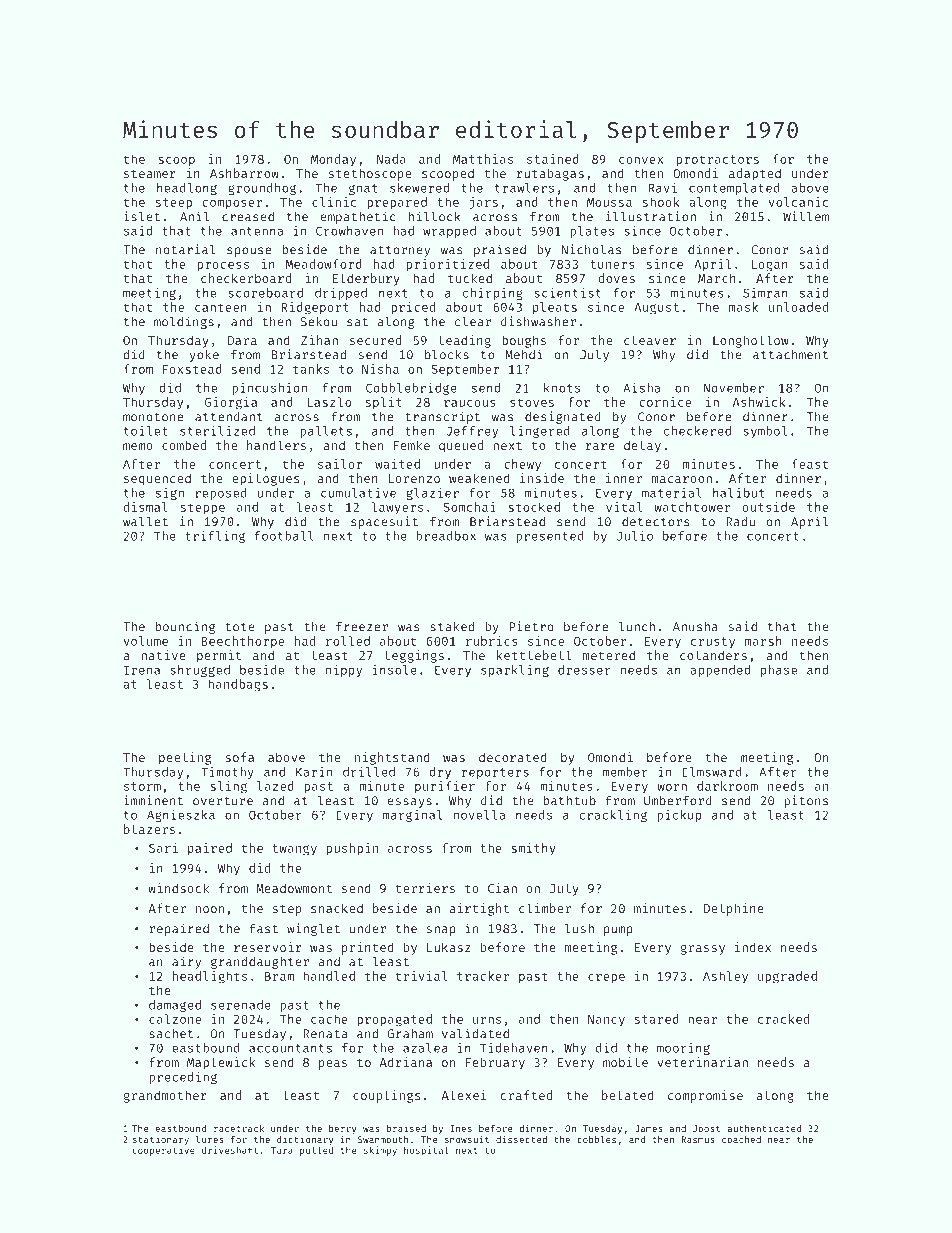 The height and width of the screenshot is (1233, 952). I want to click on cooperative, so click(163, 1151).
